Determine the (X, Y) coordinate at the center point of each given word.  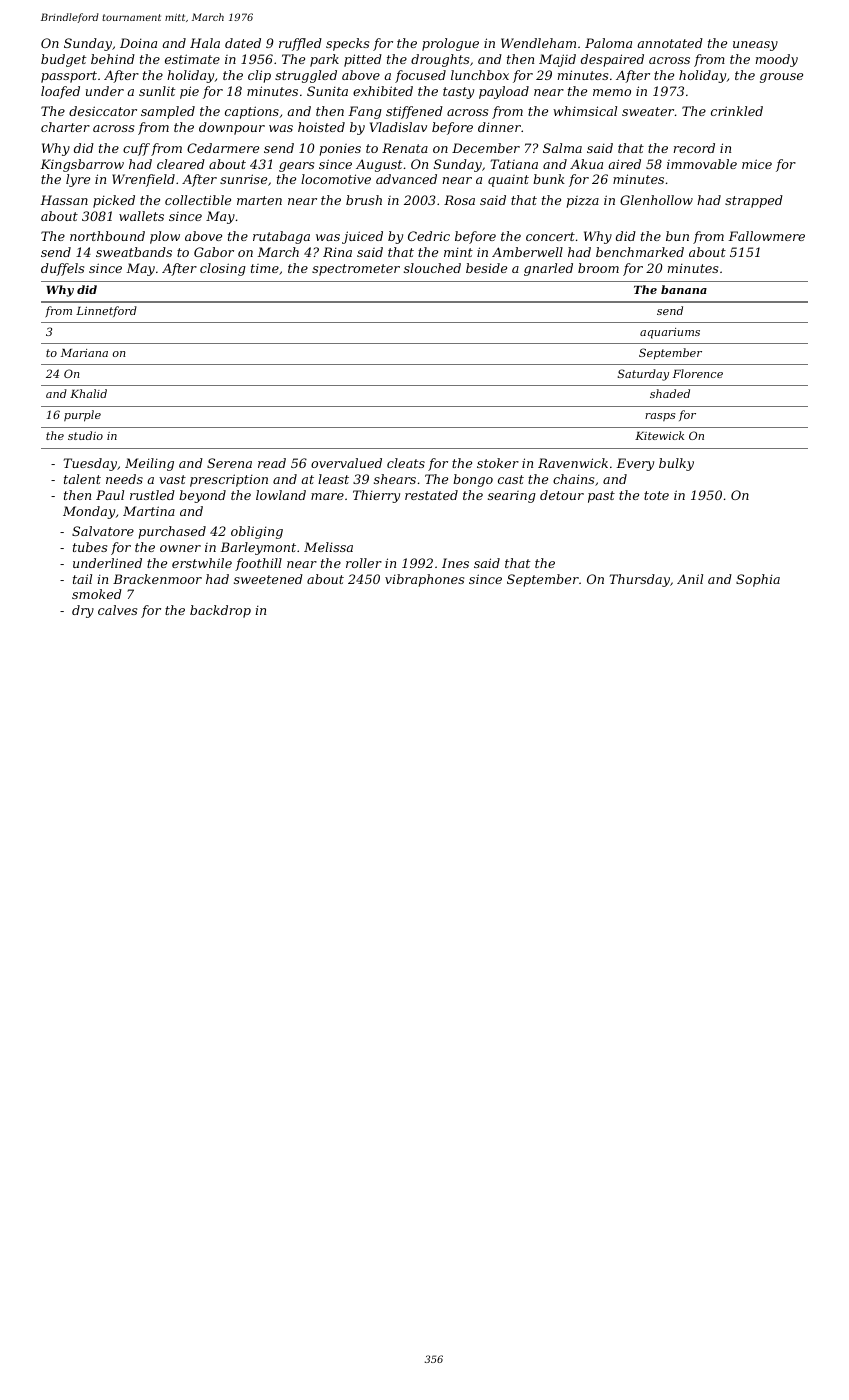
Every (635, 464)
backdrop (220, 611)
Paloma (608, 43)
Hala (205, 43)
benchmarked (640, 252)
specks (347, 44)
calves (117, 610)
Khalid (88, 393)
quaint (508, 181)
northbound (107, 236)
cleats (406, 463)
